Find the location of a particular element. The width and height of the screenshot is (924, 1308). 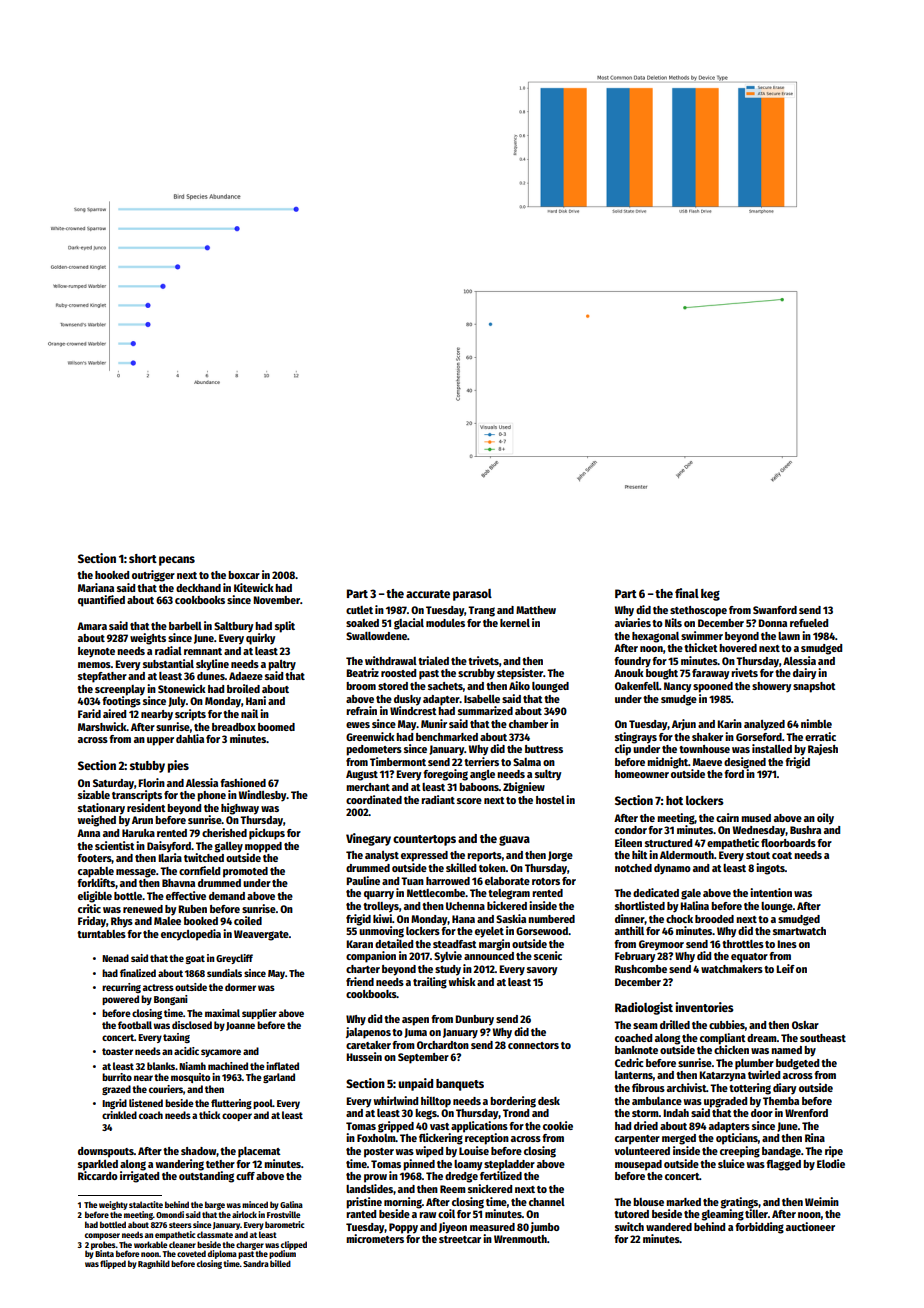

weighty is located at coordinates (113, 1205).
